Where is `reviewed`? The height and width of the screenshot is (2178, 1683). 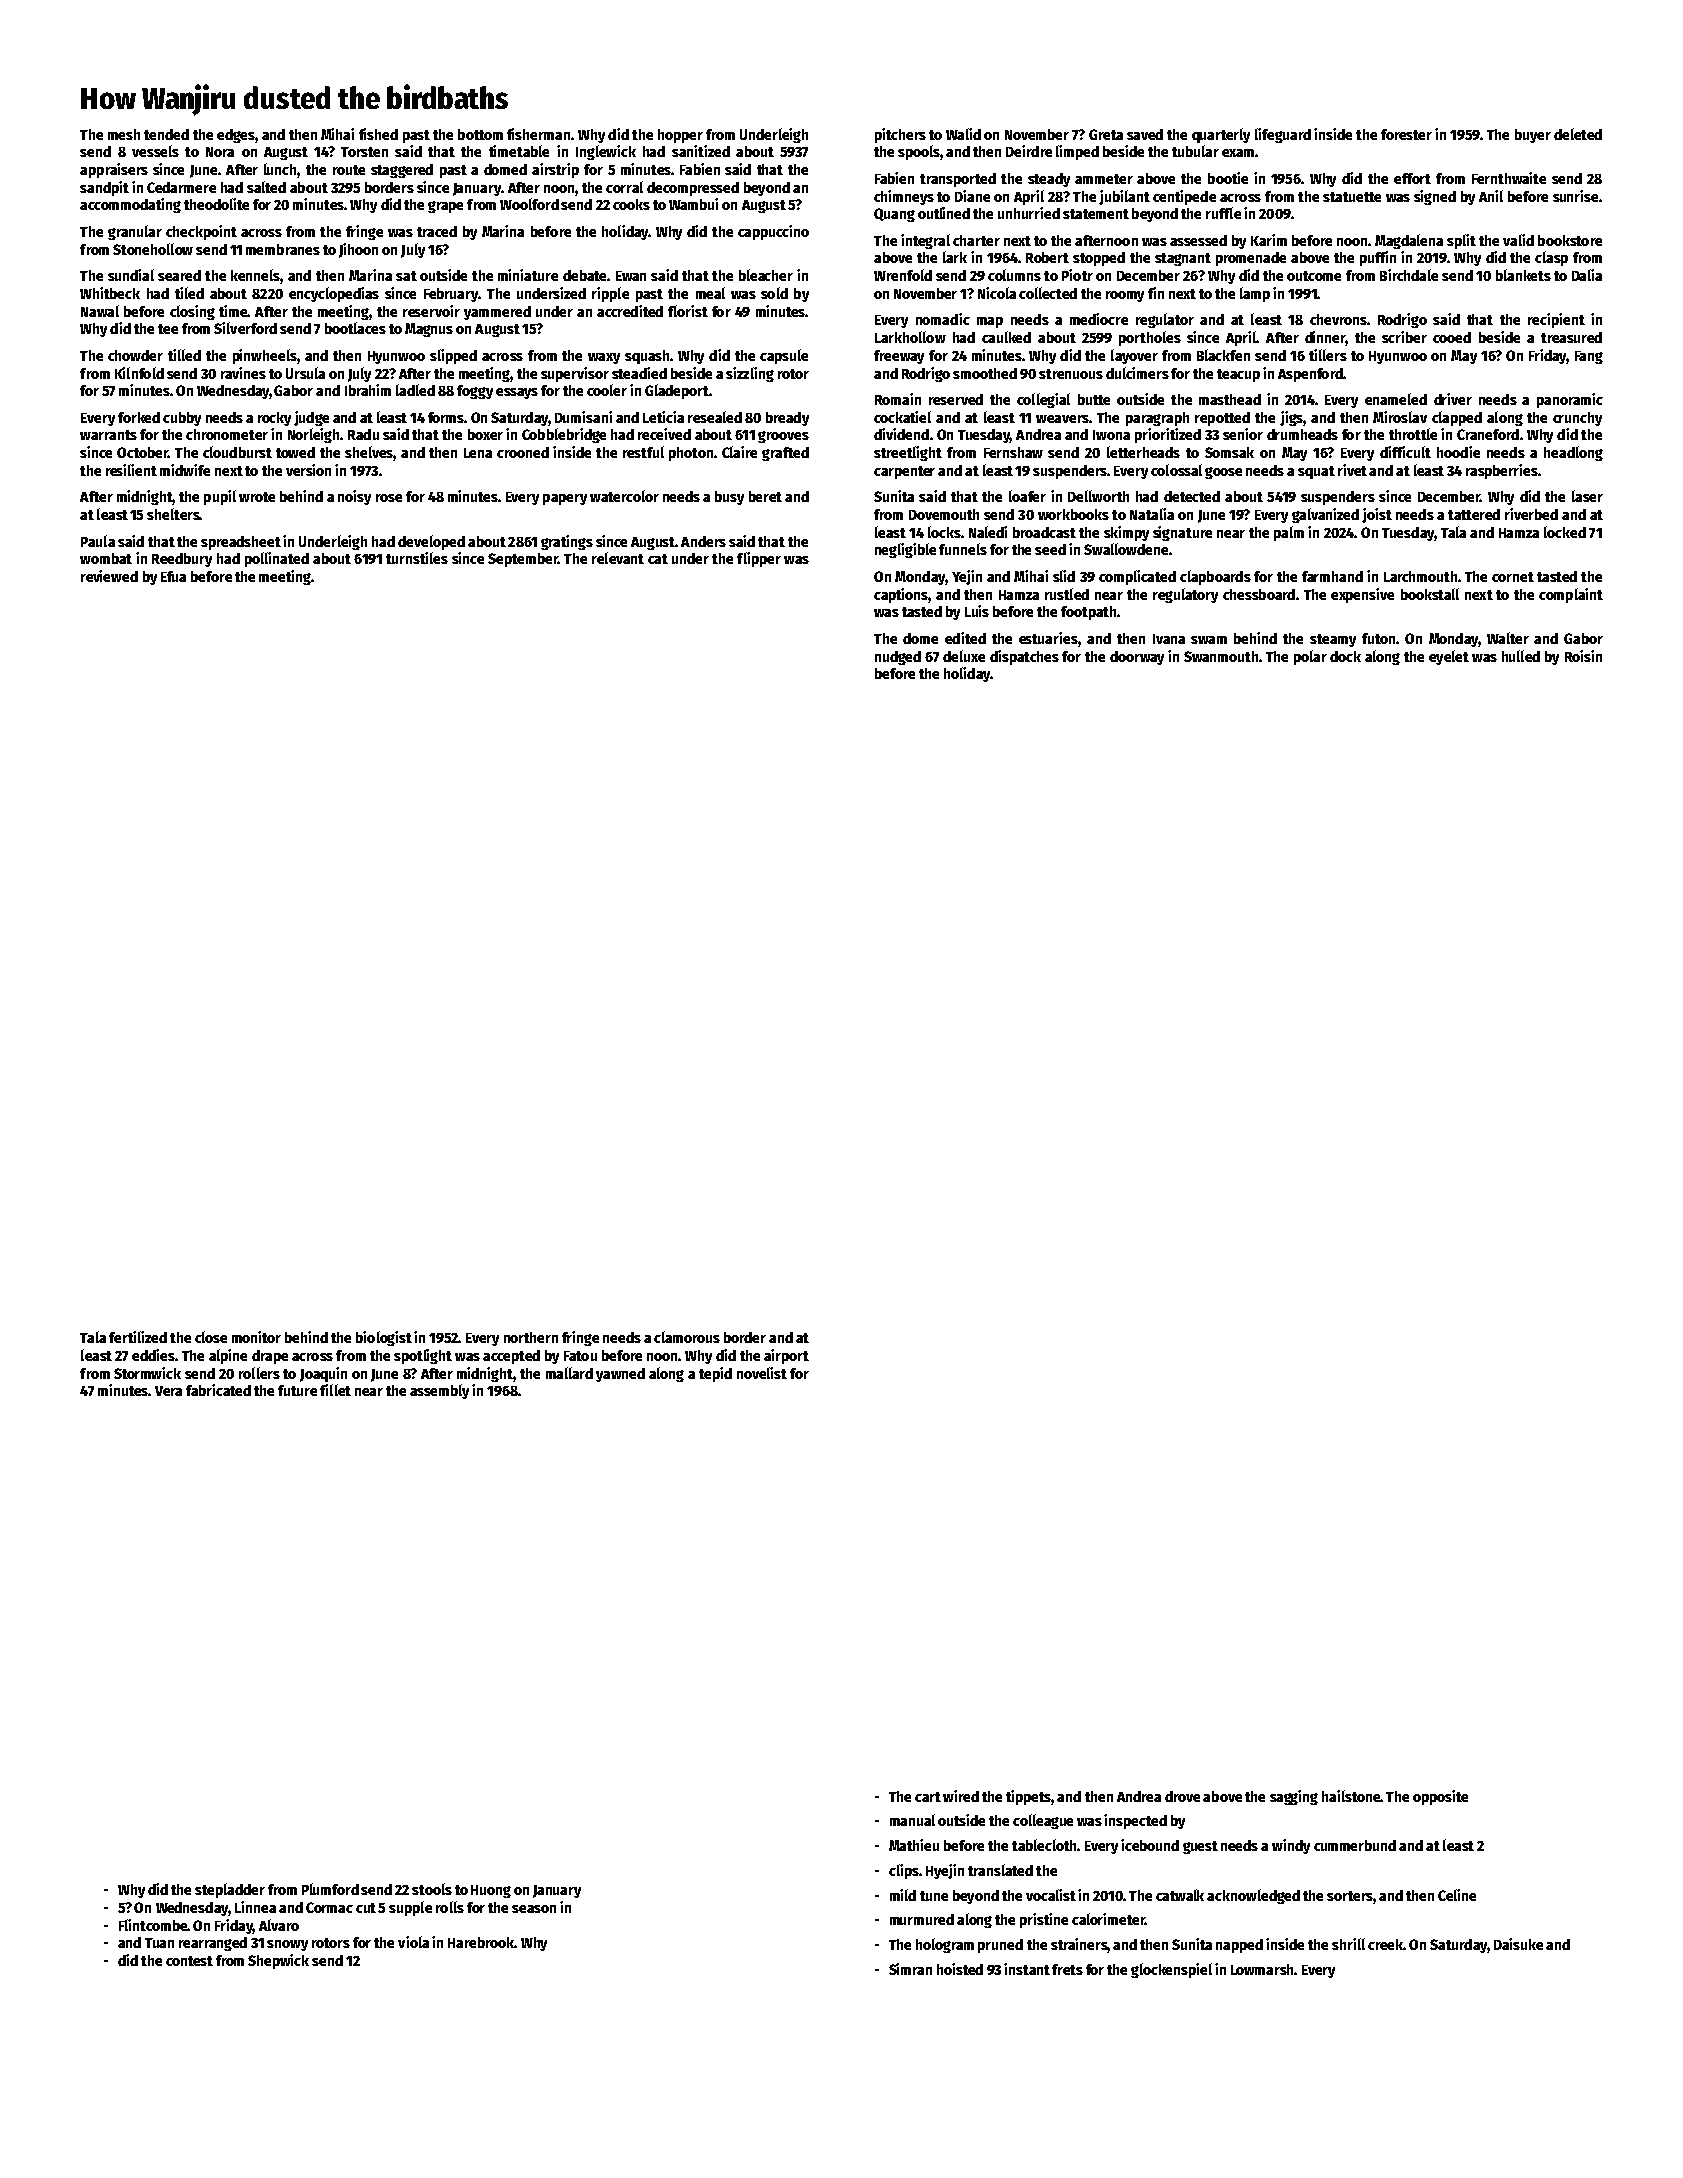 reviewed is located at coordinates (109, 576).
